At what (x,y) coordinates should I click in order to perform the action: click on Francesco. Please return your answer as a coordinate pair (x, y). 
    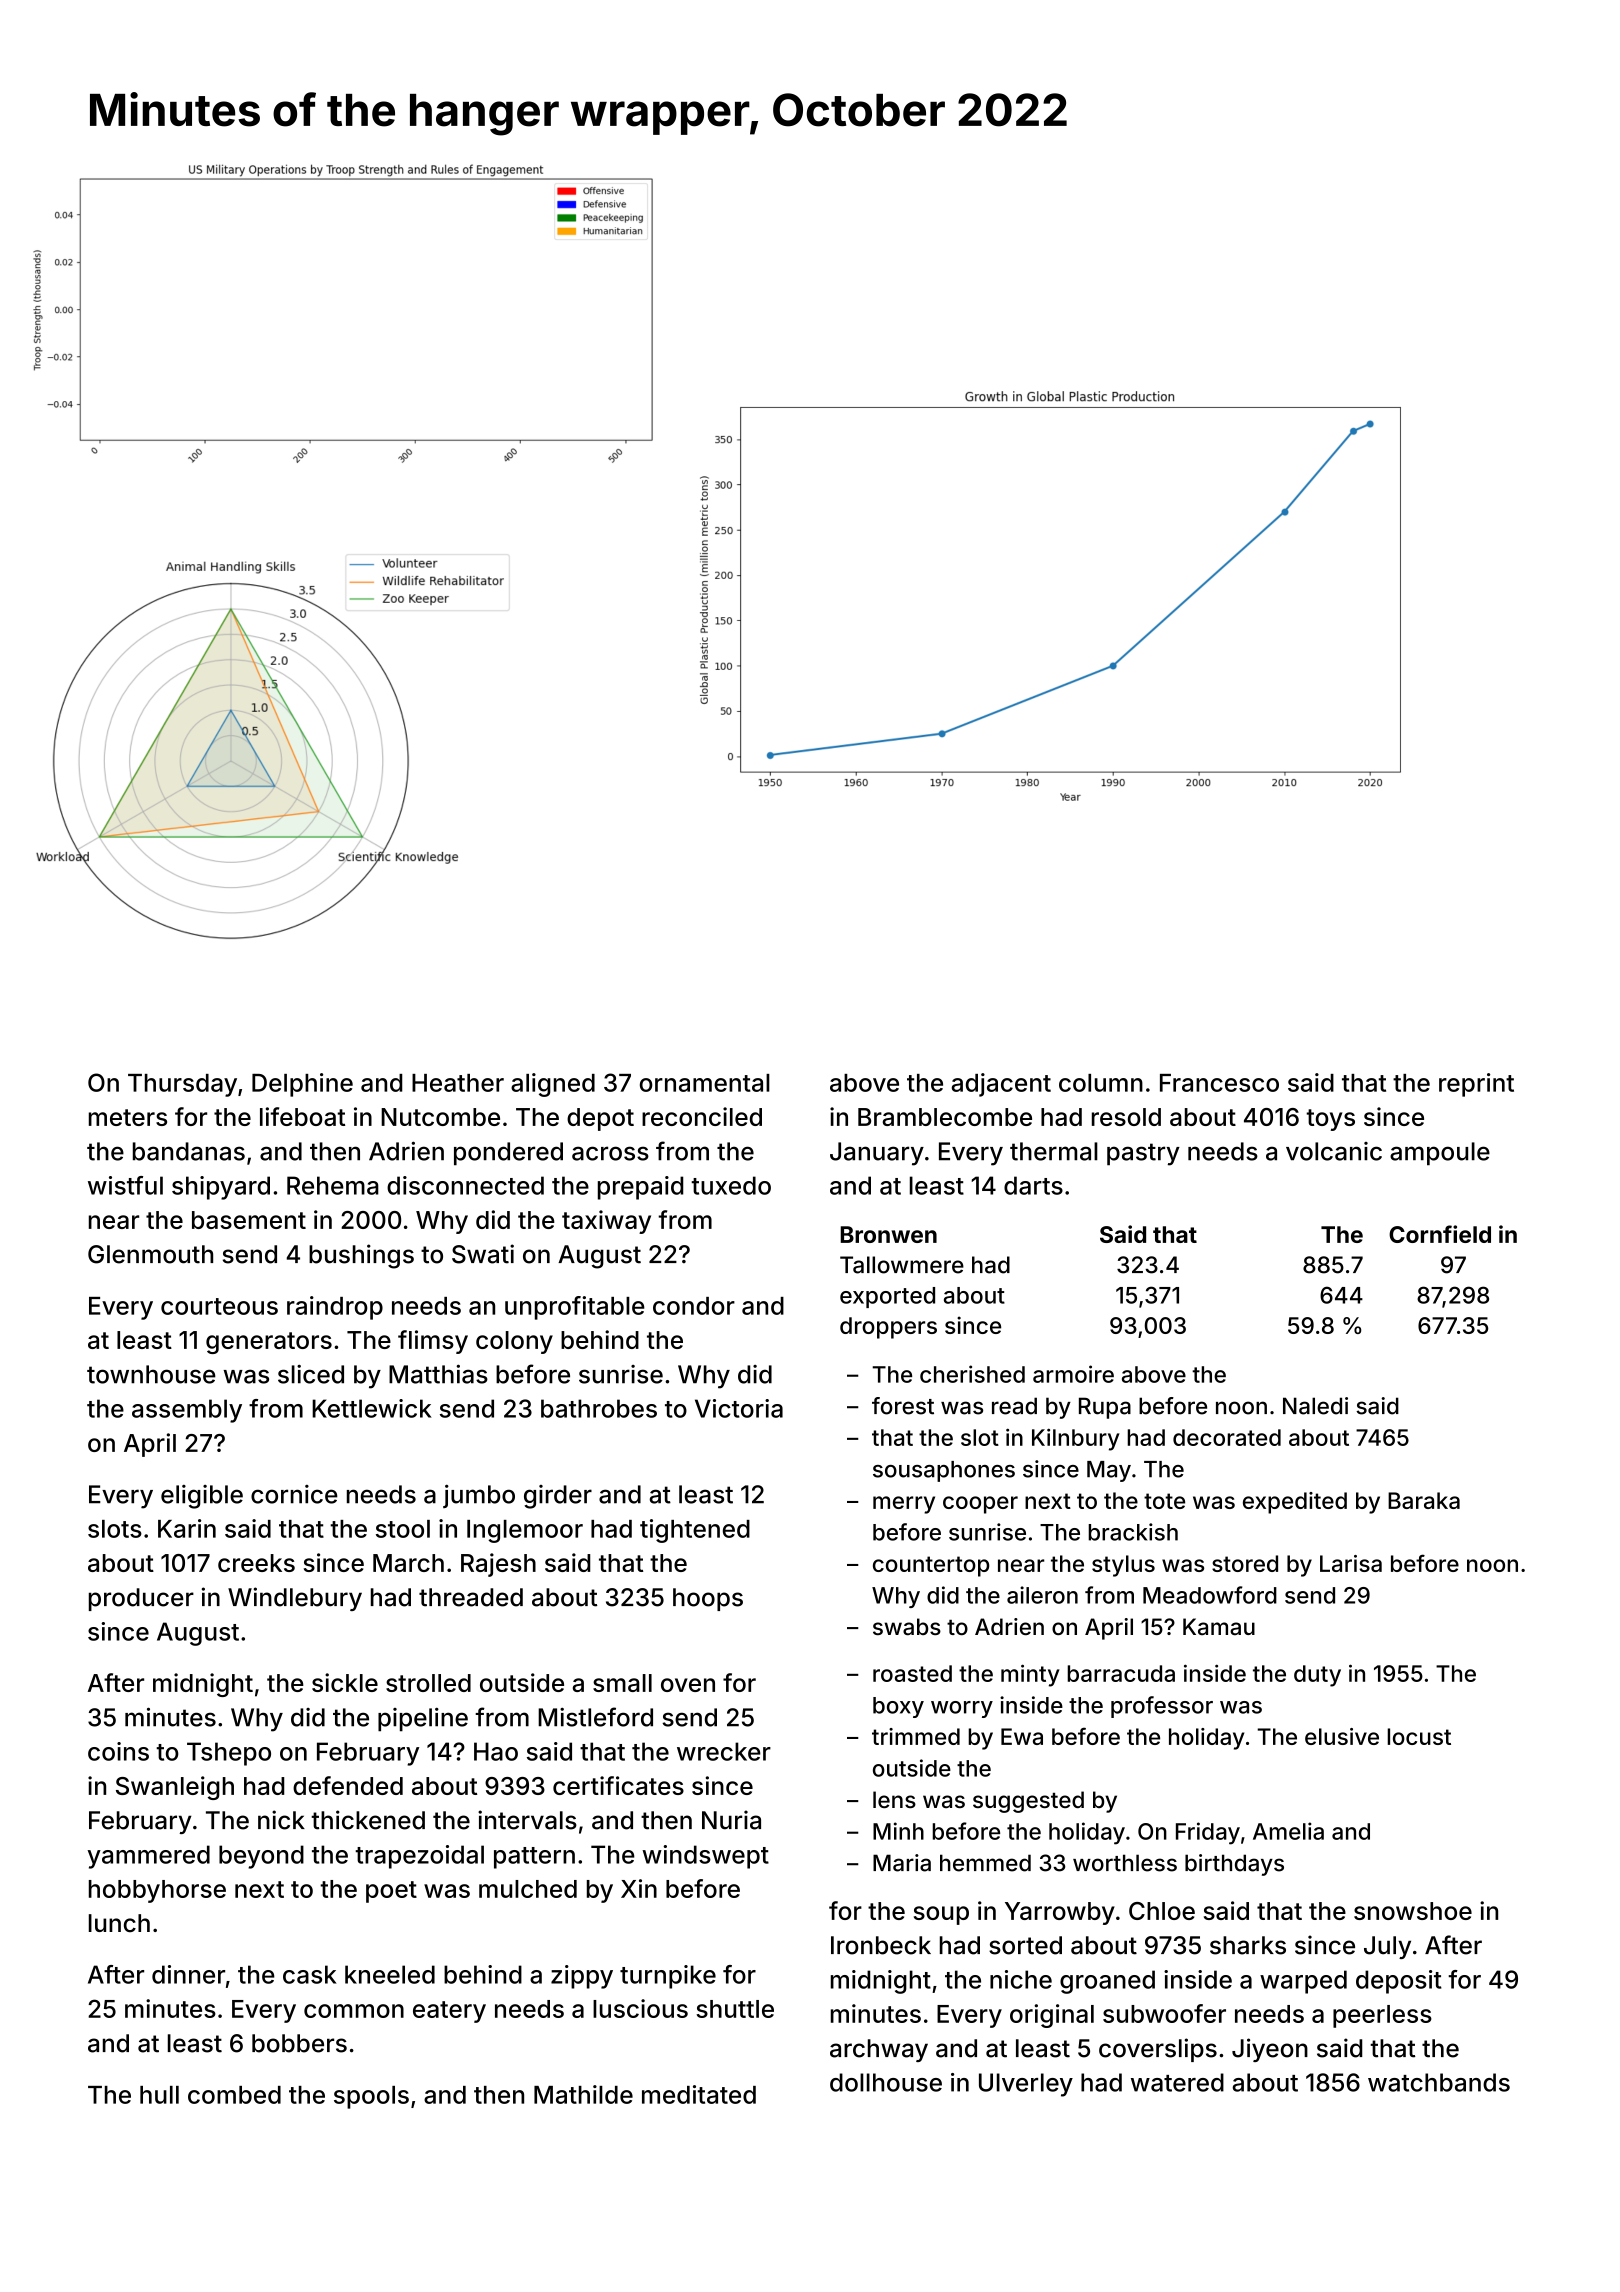
    Looking at the image, I should click on (1219, 1083).
